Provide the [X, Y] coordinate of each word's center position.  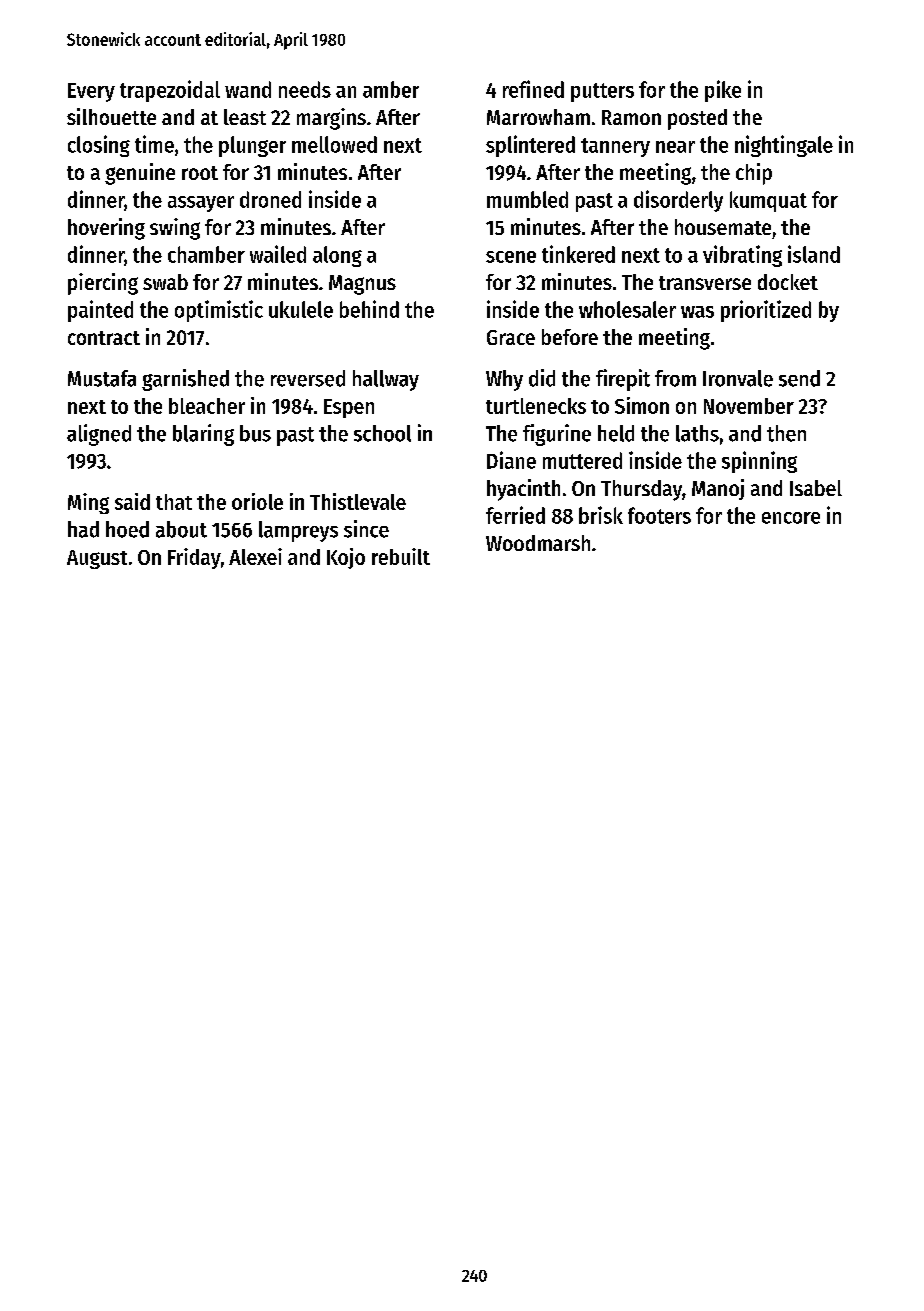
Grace [511, 337]
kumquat [768, 201]
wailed [278, 254]
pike [723, 91]
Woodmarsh [538, 543]
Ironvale [738, 378]
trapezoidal [170, 91]
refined [533, 89]
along [337, 256]
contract [104, 338]
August [97, 559]
